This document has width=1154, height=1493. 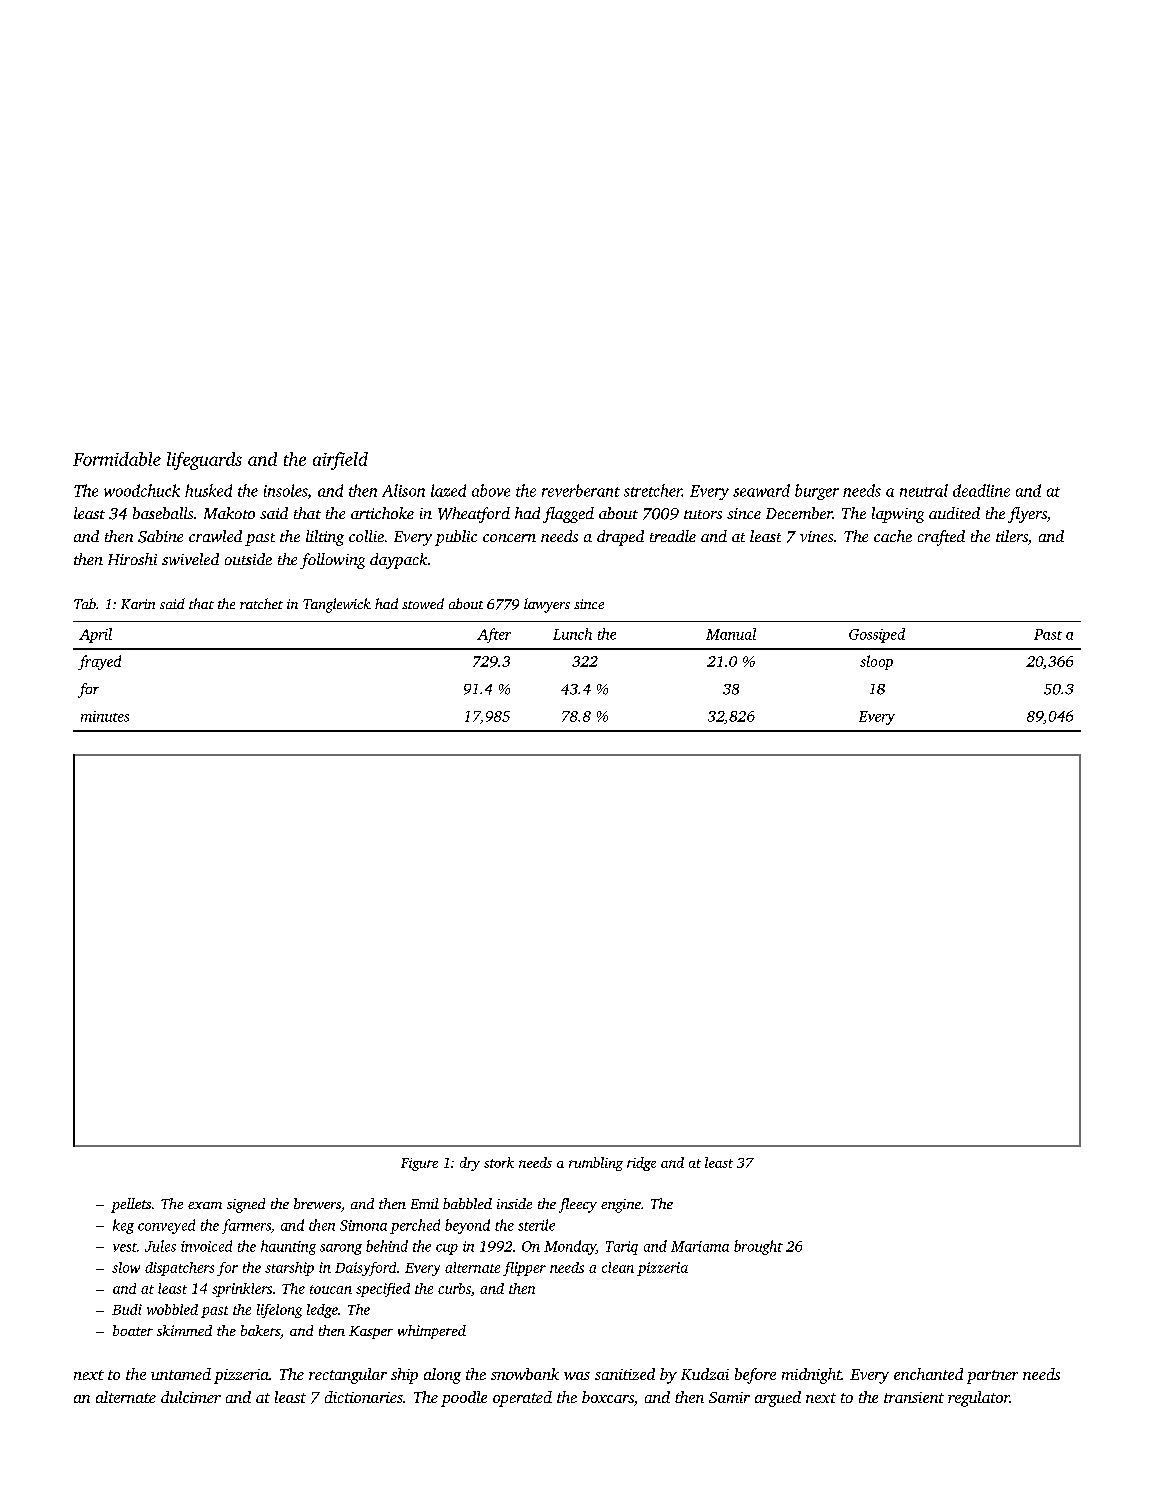 What do you see at coordinates (499, 1162) in the document?
I see `stork` at bounding box center [499, 1162].
